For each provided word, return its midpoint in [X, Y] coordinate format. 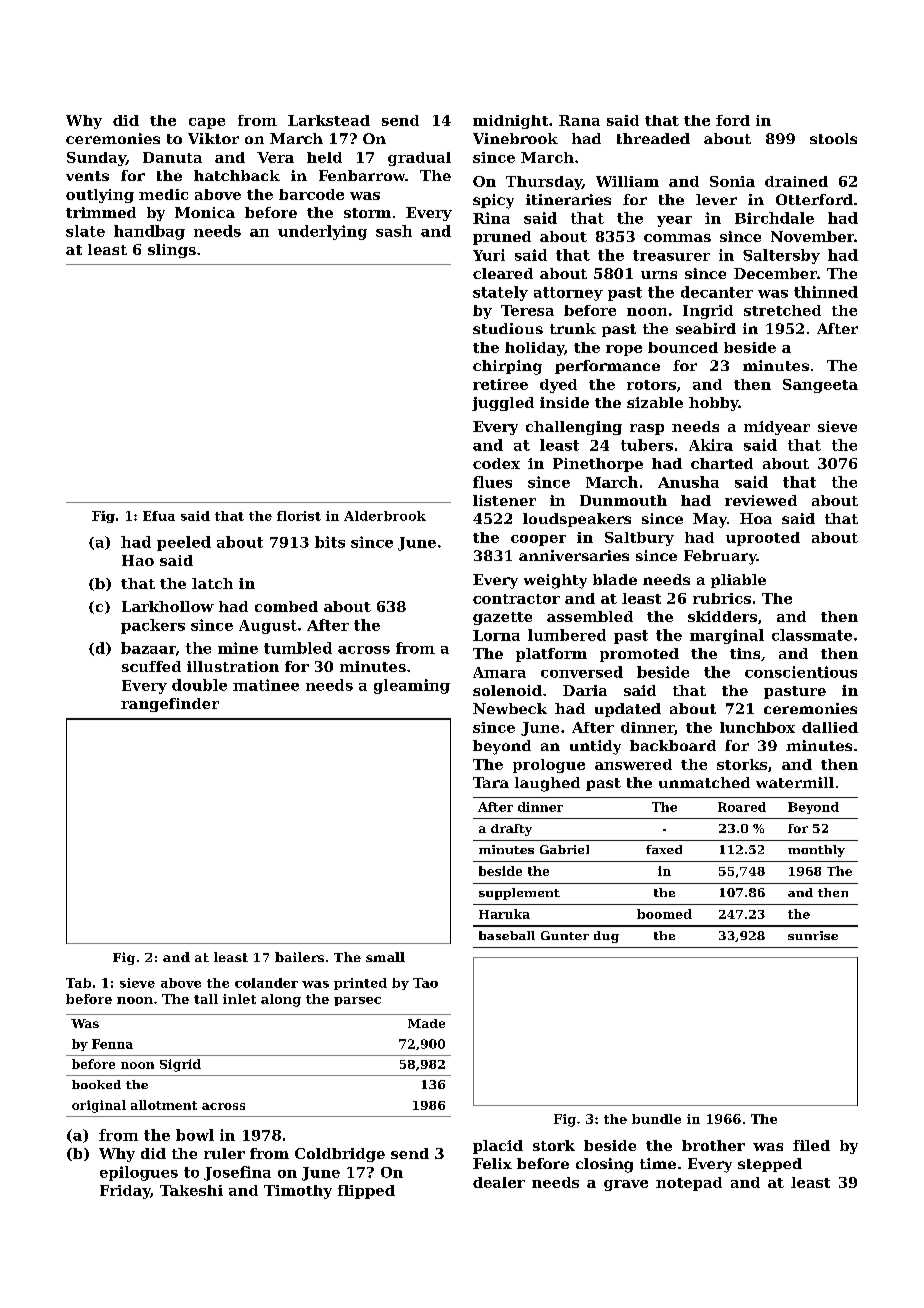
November [812, 236]
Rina [491, 218]
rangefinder [170, 705]
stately [500, 293]
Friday [125, 1192]
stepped [770, 1165]
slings [172, 251]
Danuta [172, 157]
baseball [507, 935]
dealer [499, 1182]
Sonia [732, 181]
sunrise [813, 935]
